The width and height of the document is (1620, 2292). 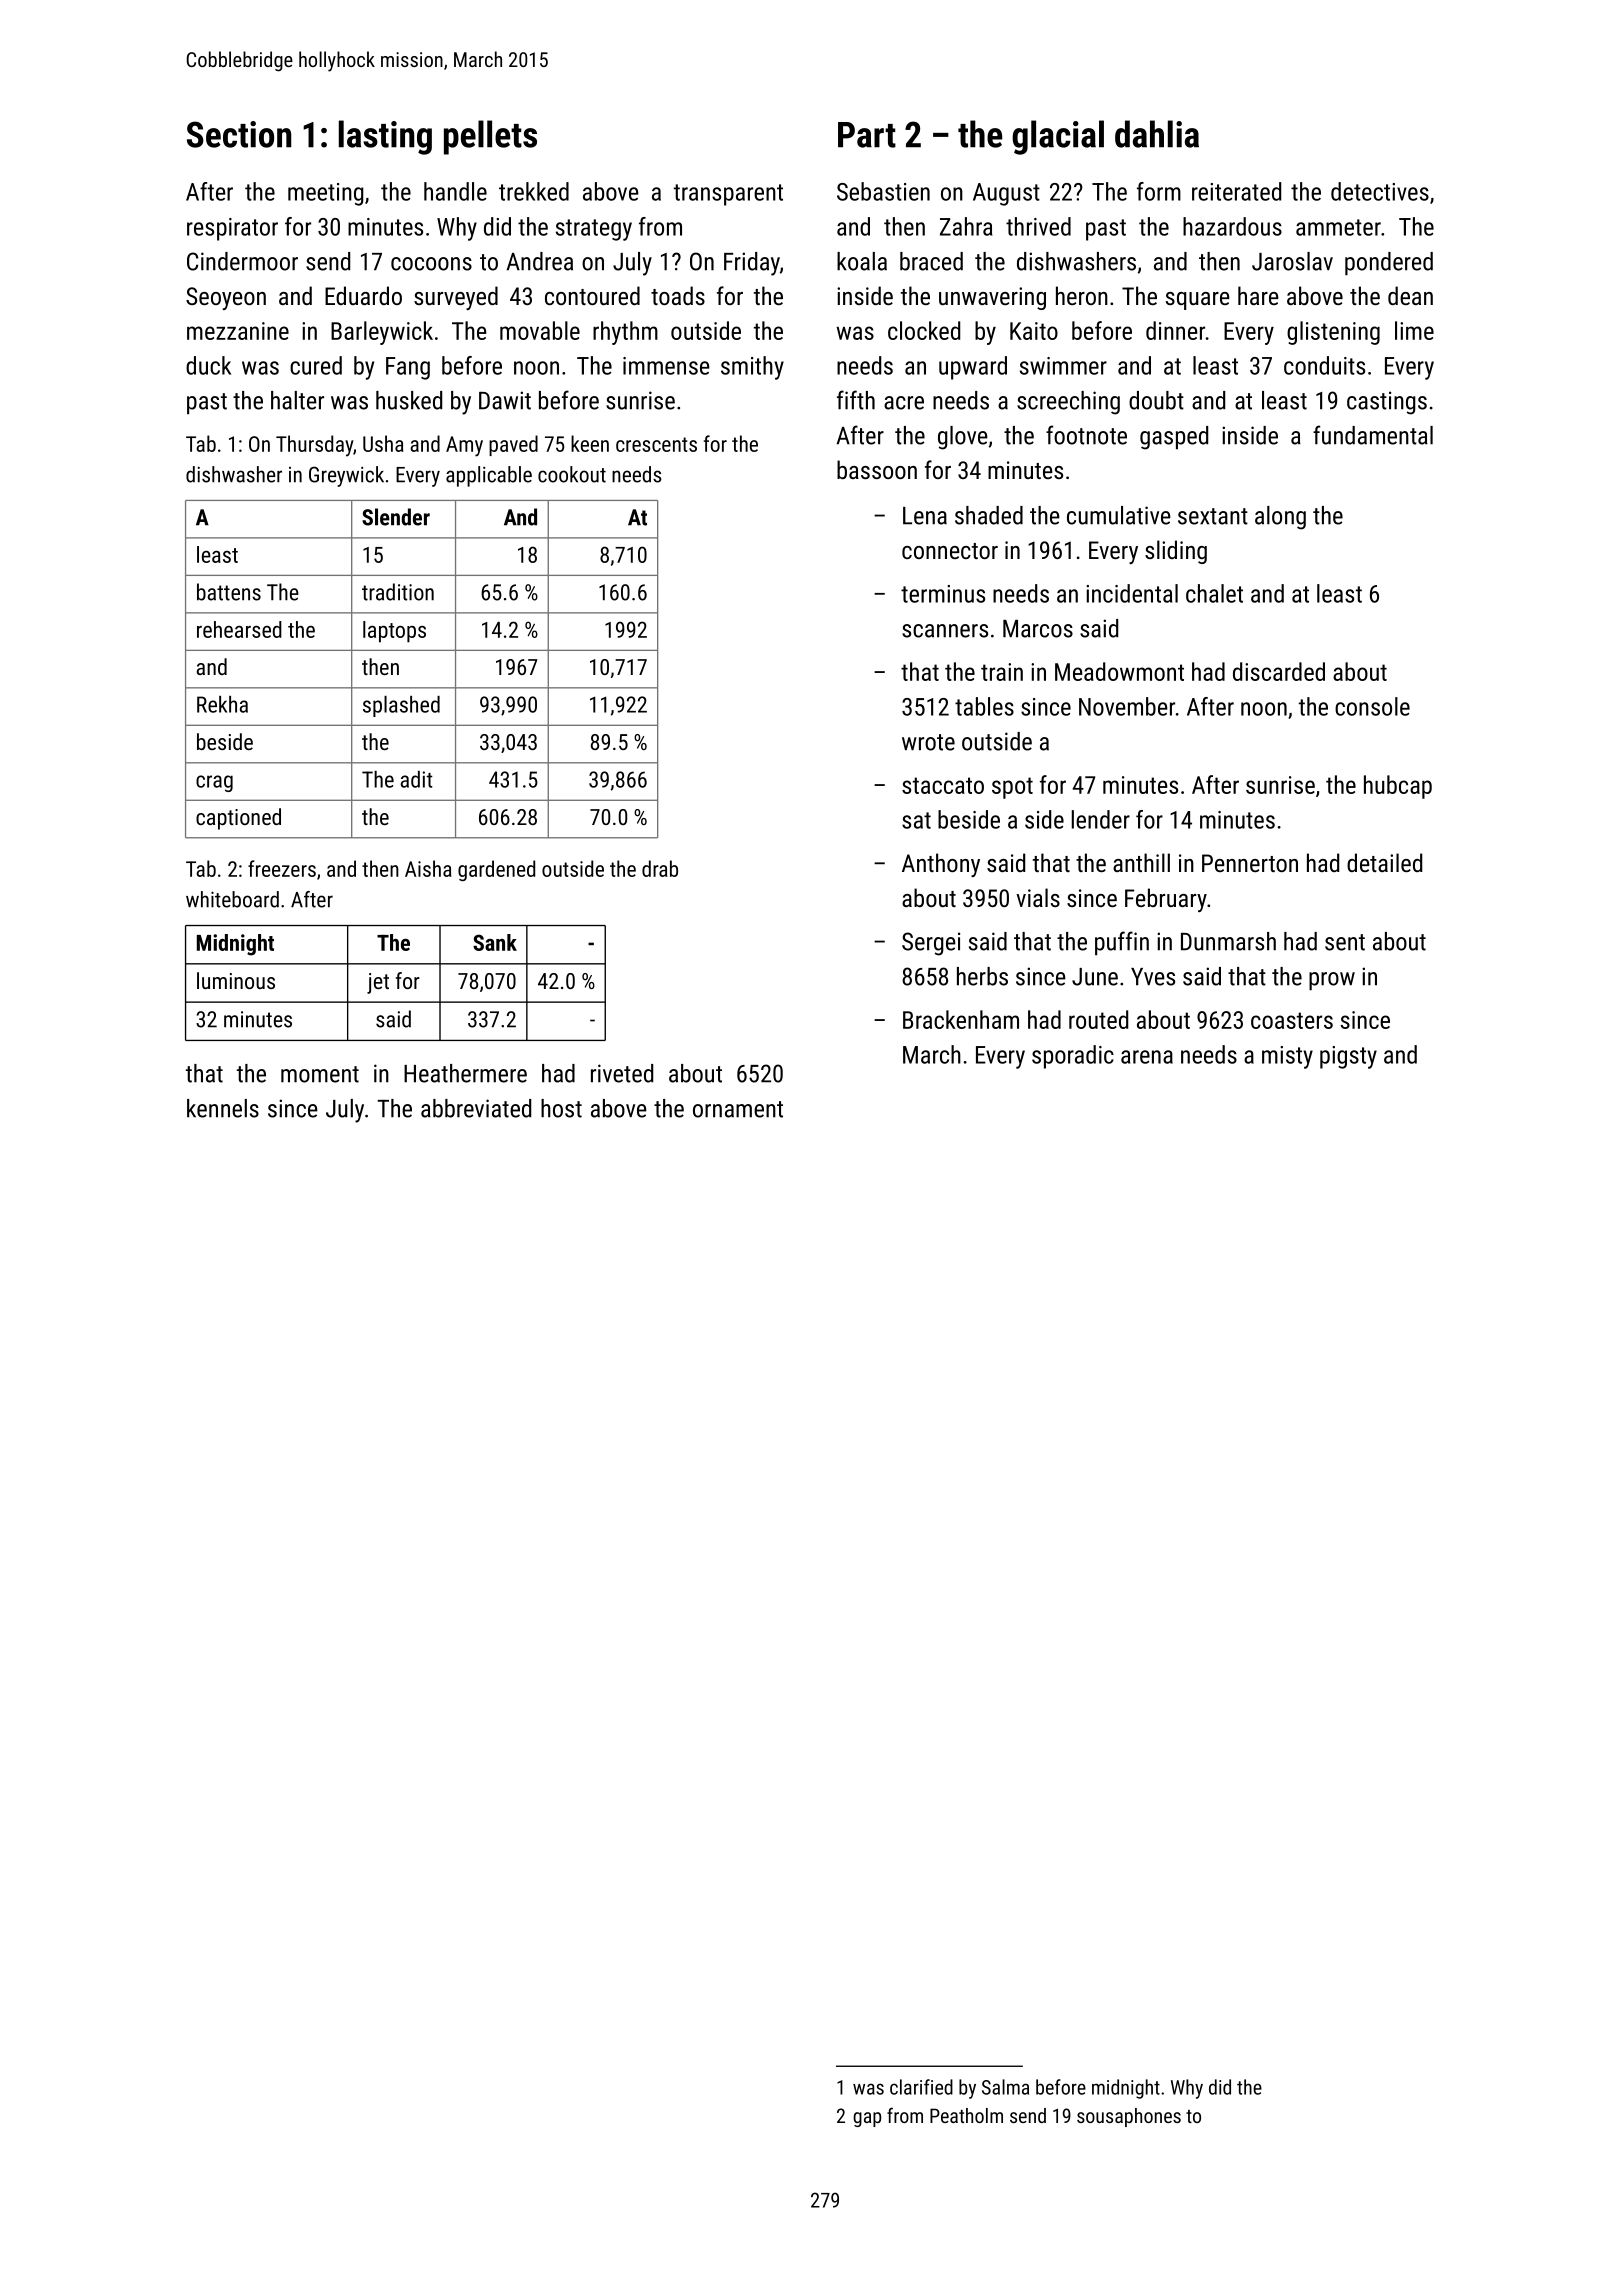 What do you see at coordinates (1005, 2087) in the document?
I see `Salma` at bounding box center [1005, 2087].
